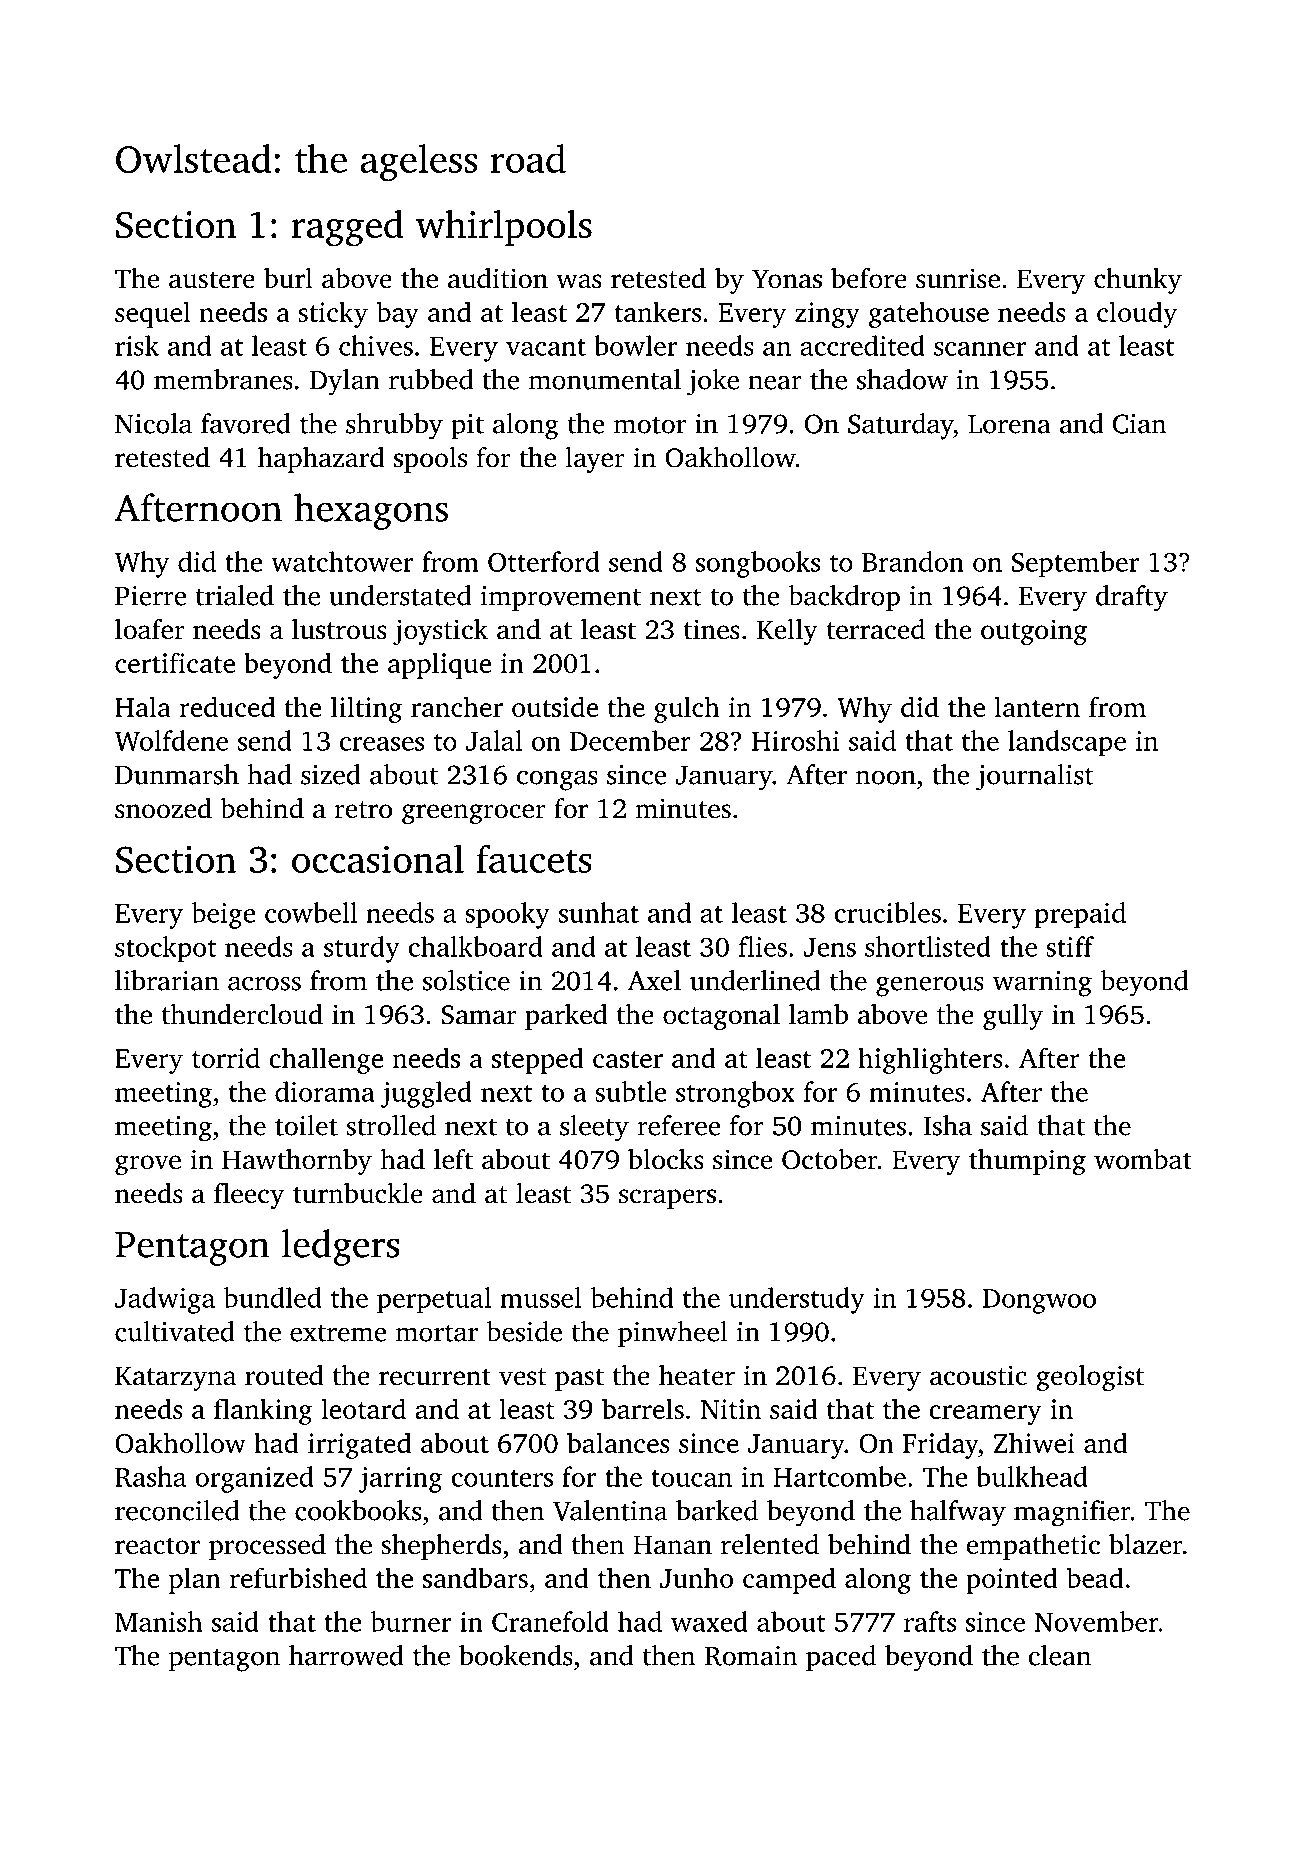 The width and height of the page is (1307, 1849). I want to click on ragged, so click(347, 228).
